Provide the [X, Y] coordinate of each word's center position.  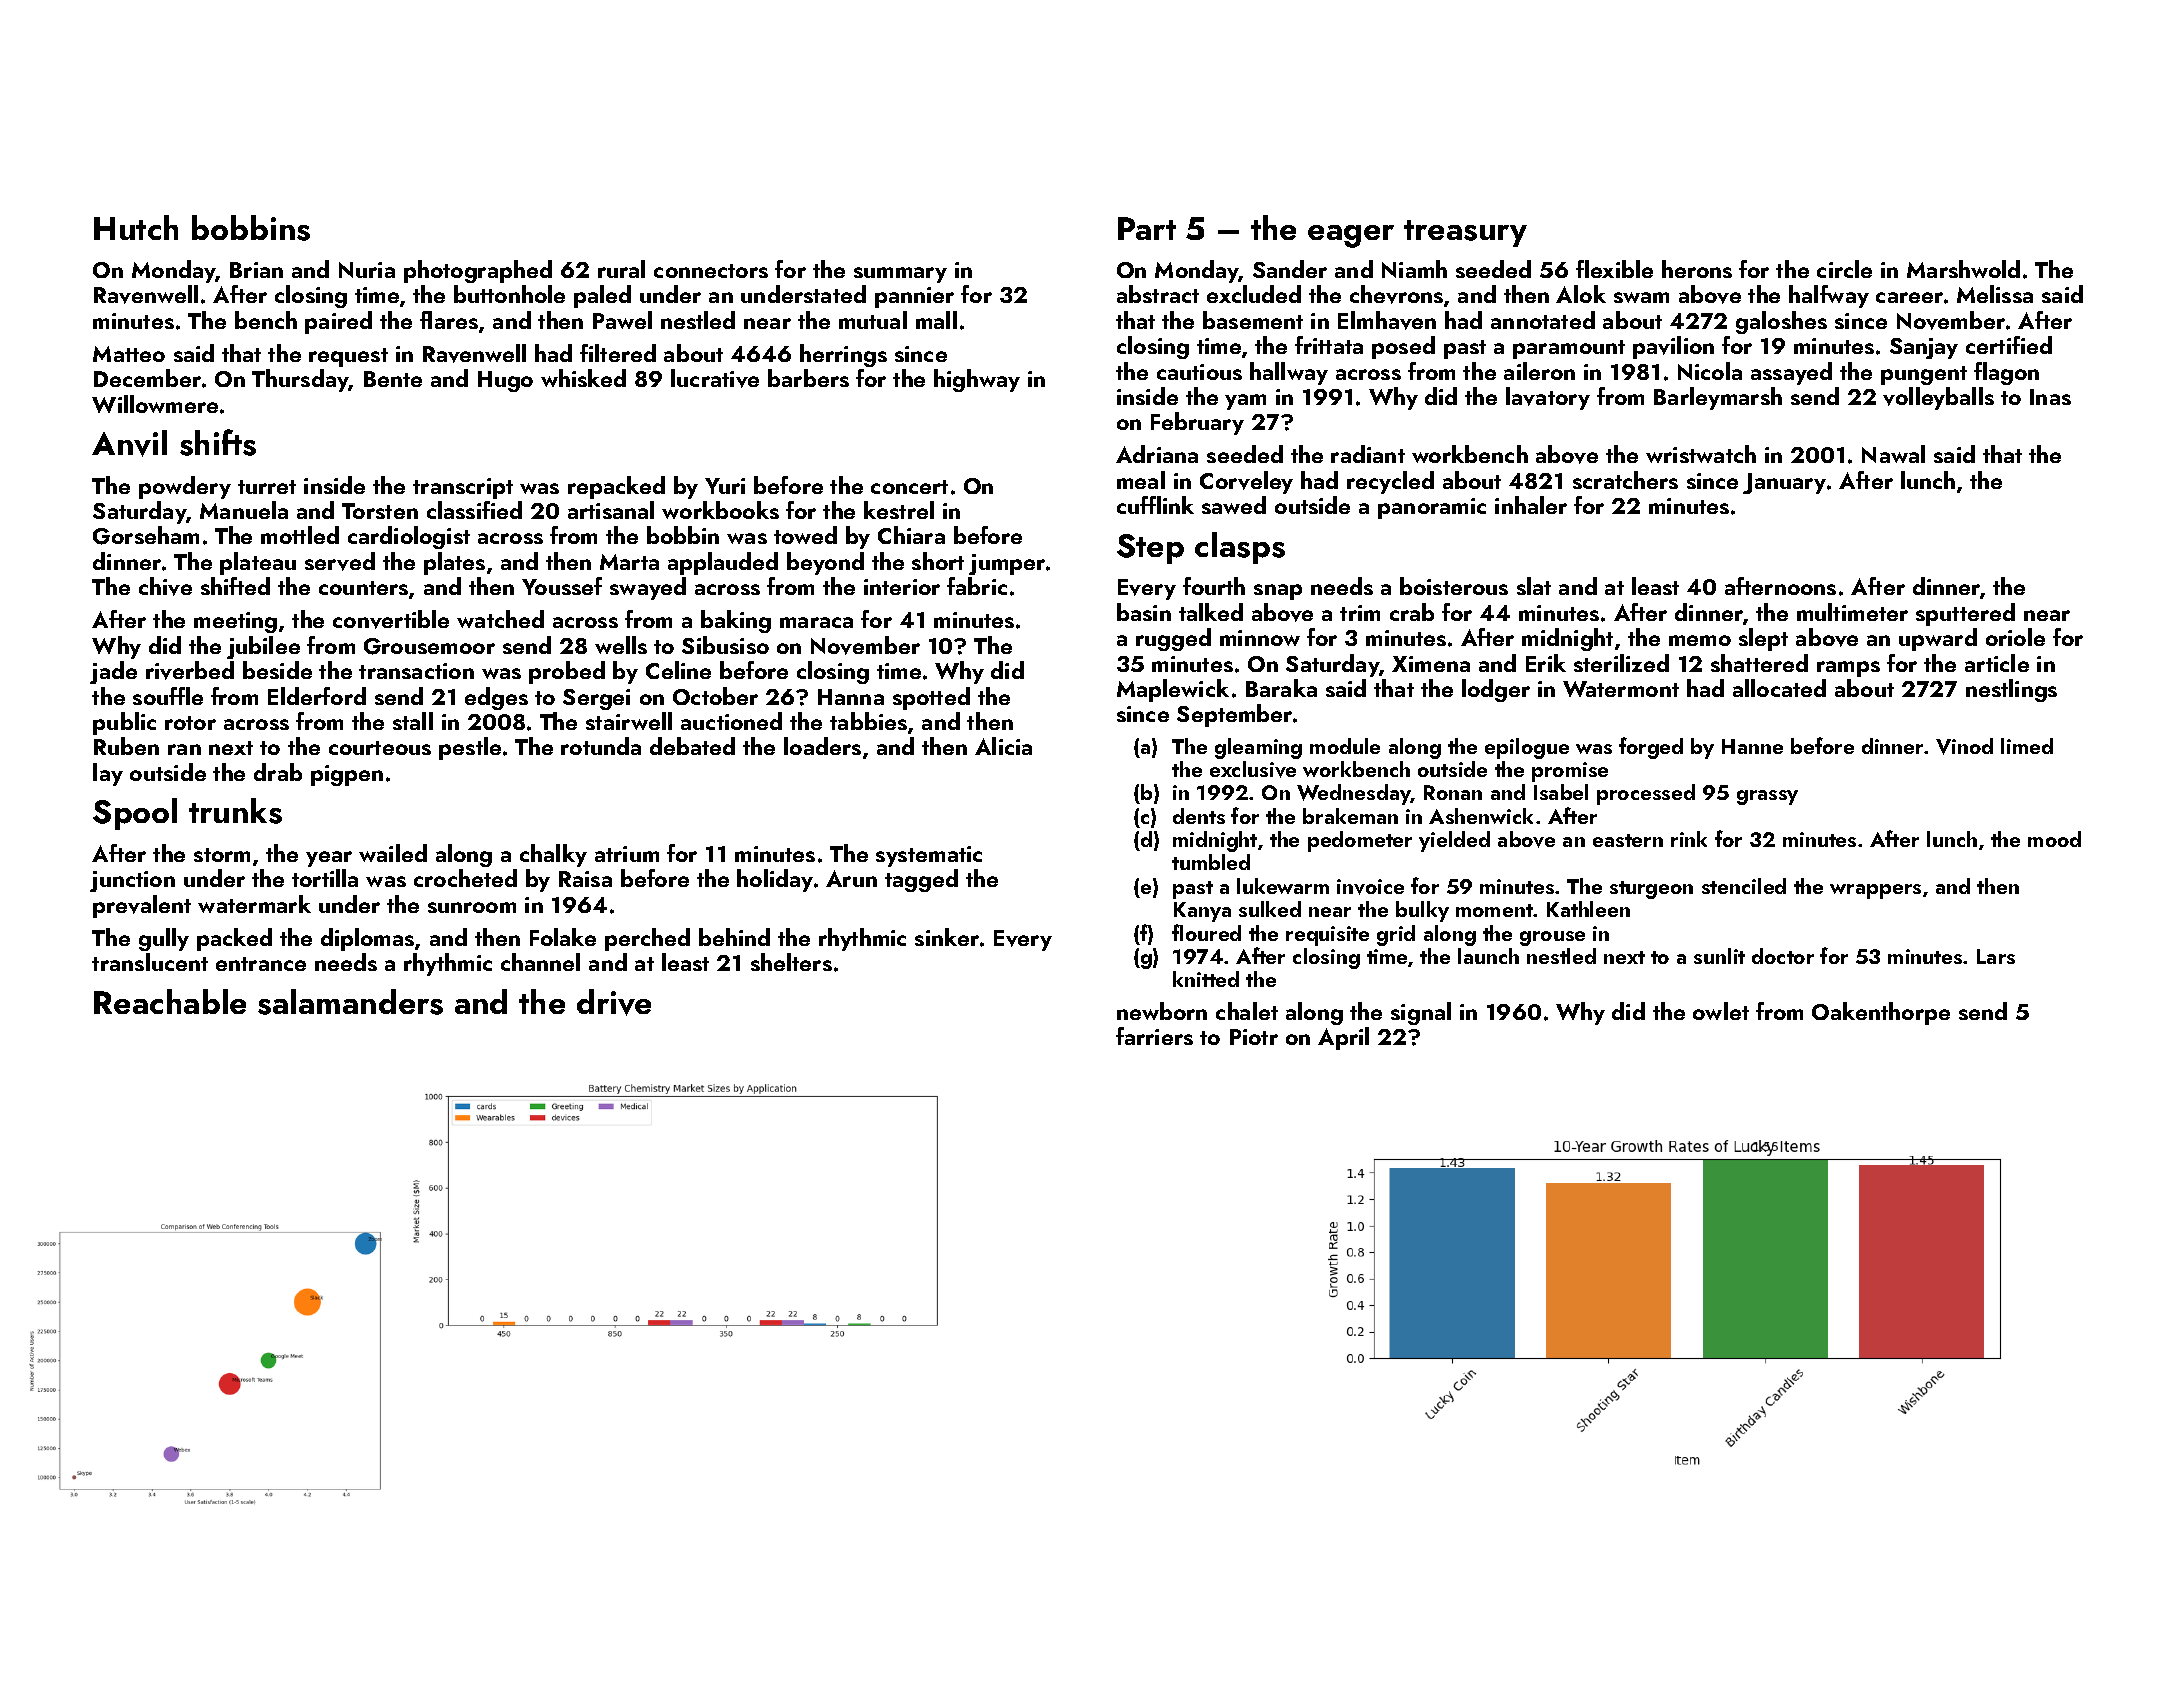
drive [614, 1002]
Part [1147, 228]
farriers [1154, 1036]
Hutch [136, 227]
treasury [1465, 233]
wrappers [1875, 891]
